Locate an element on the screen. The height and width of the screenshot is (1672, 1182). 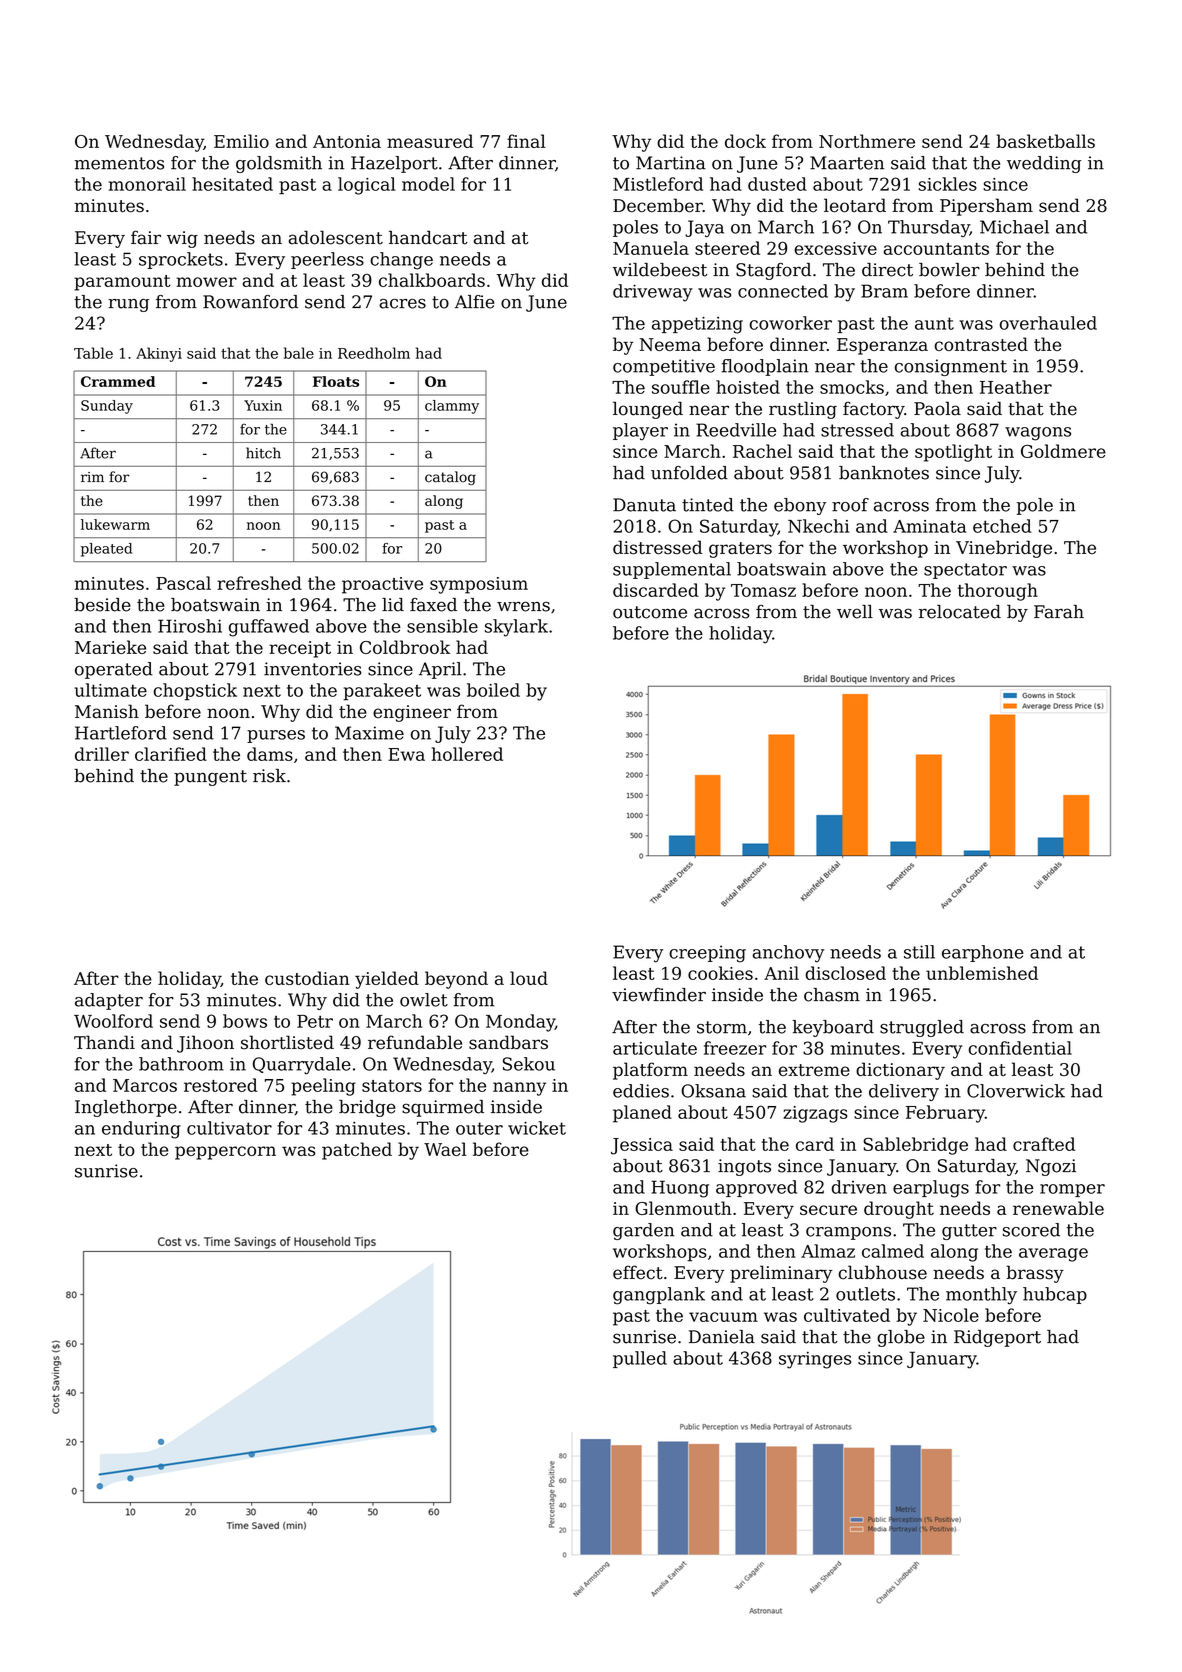
basketballs is located at coordinates (1045, 141).
